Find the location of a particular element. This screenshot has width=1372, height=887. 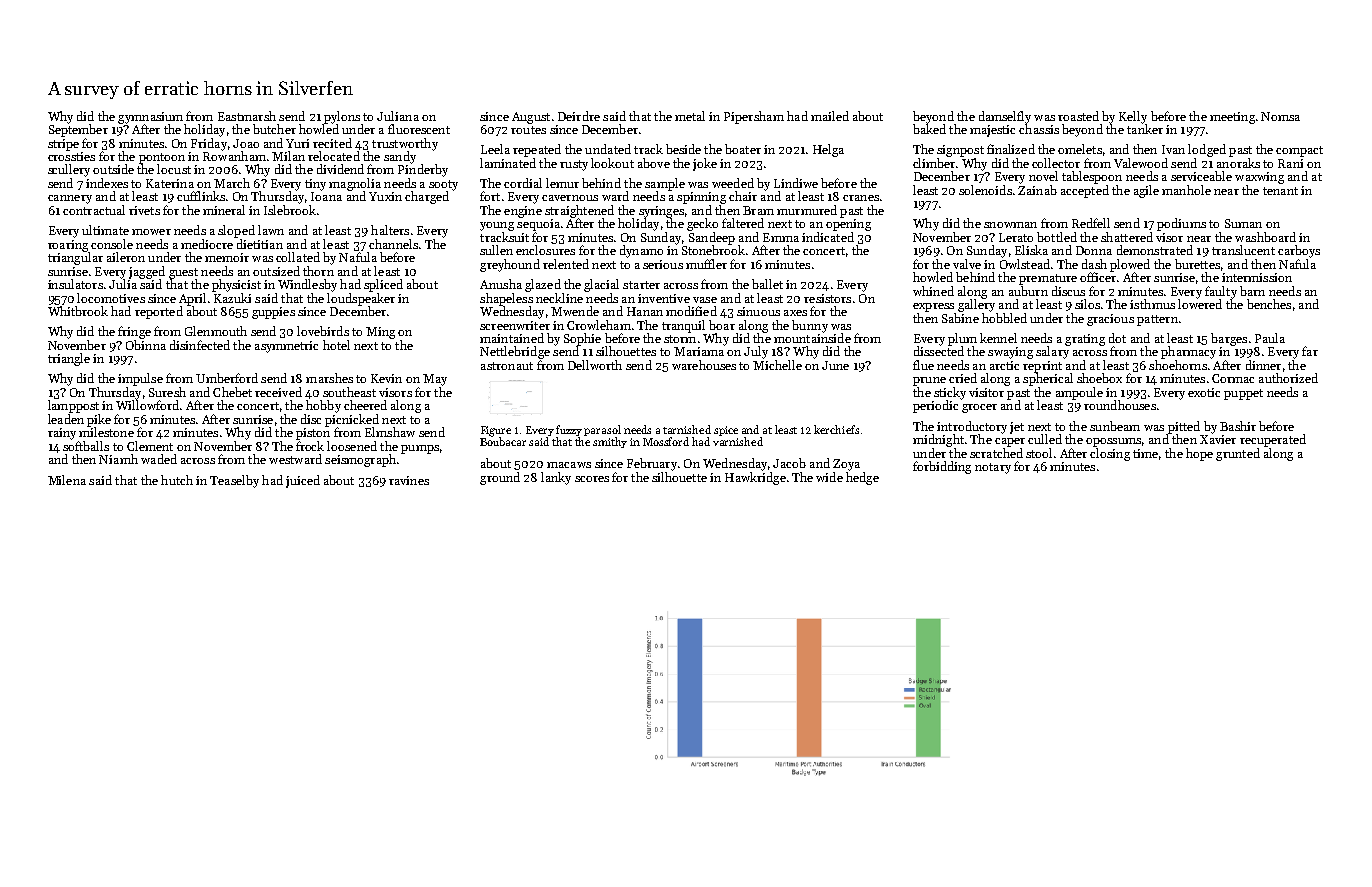

glacial is located at coordinates (601, 285).
